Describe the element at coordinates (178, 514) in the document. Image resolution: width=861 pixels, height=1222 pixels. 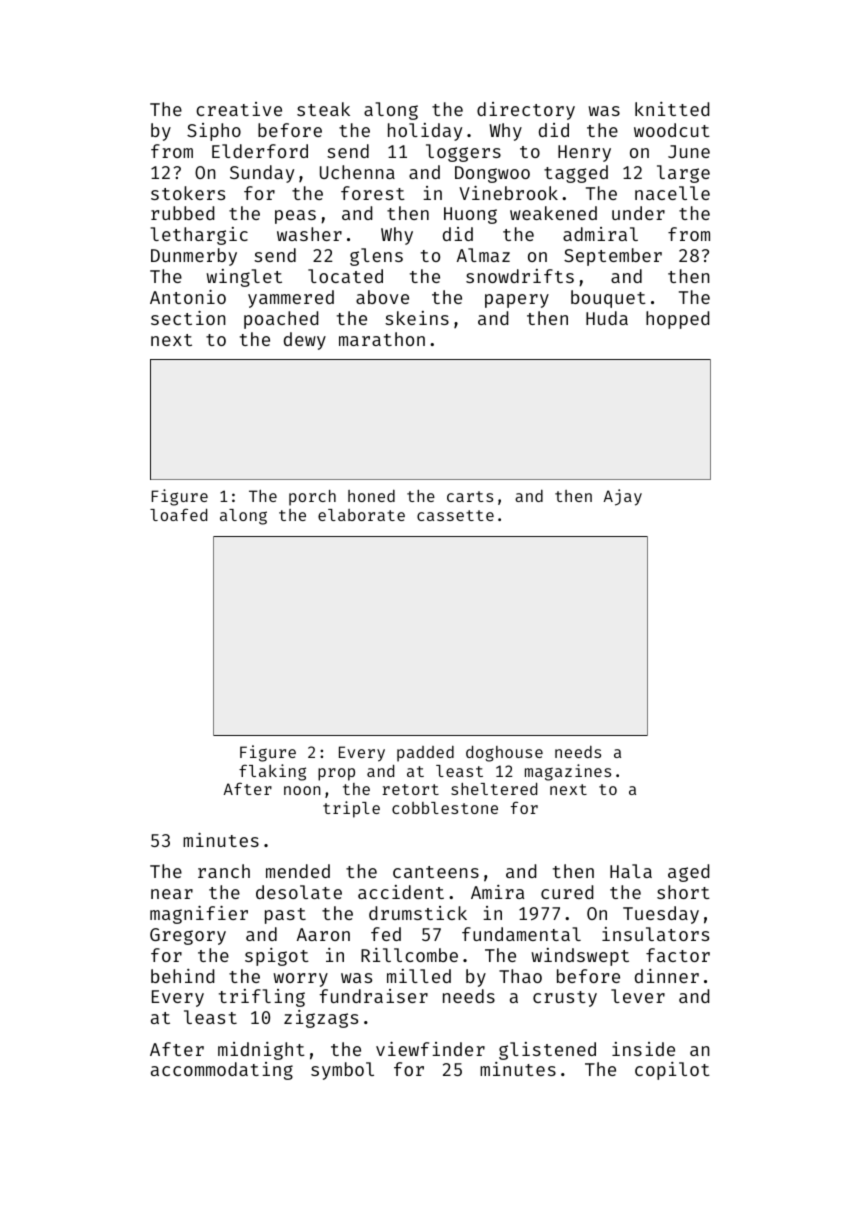
I see `loafed` at that location.
